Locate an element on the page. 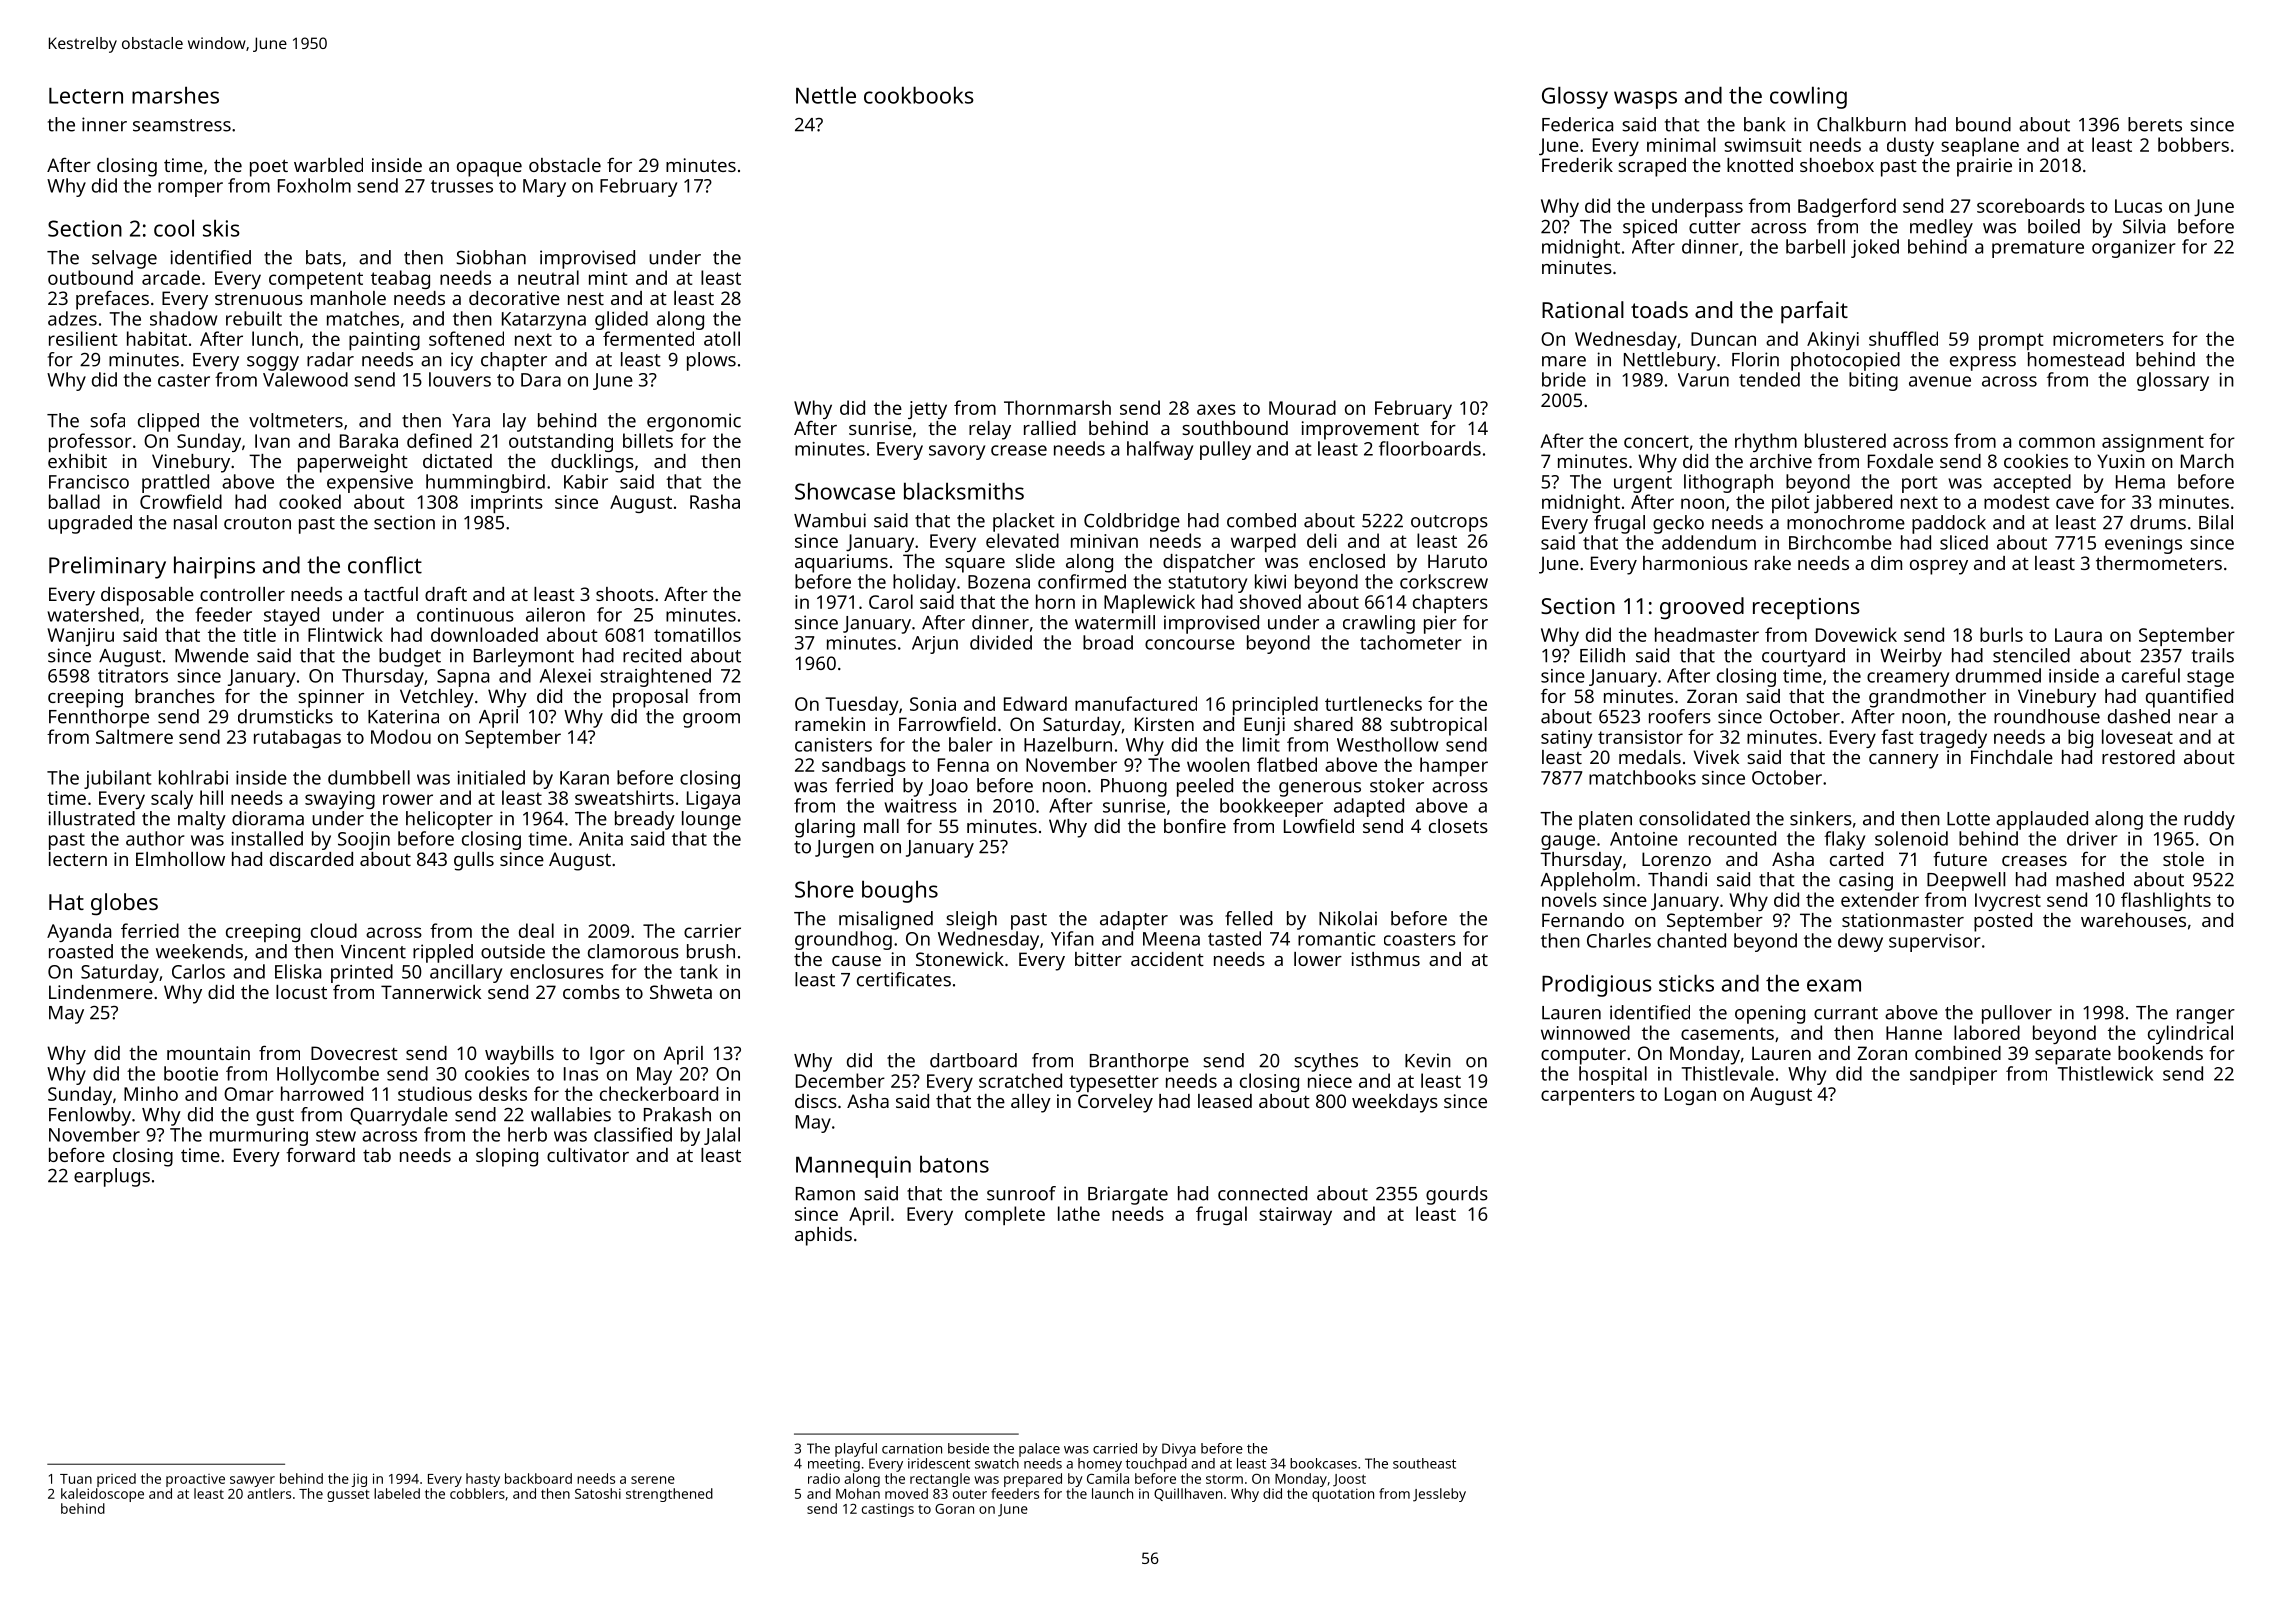 The image size is (2282, 1614). decorative is located at coordinates (514, 298).
